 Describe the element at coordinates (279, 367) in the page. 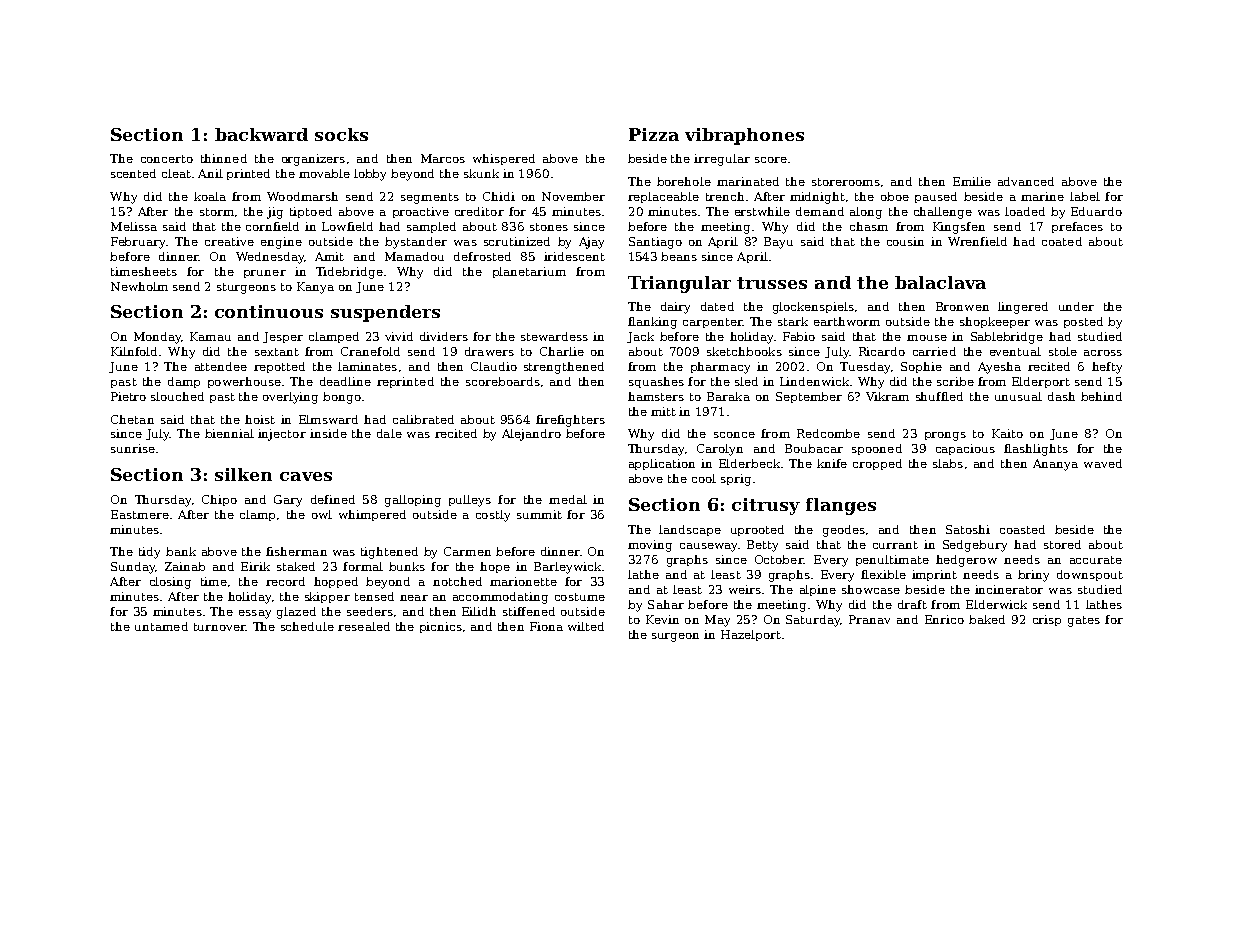

I see `repotted` at that location.
